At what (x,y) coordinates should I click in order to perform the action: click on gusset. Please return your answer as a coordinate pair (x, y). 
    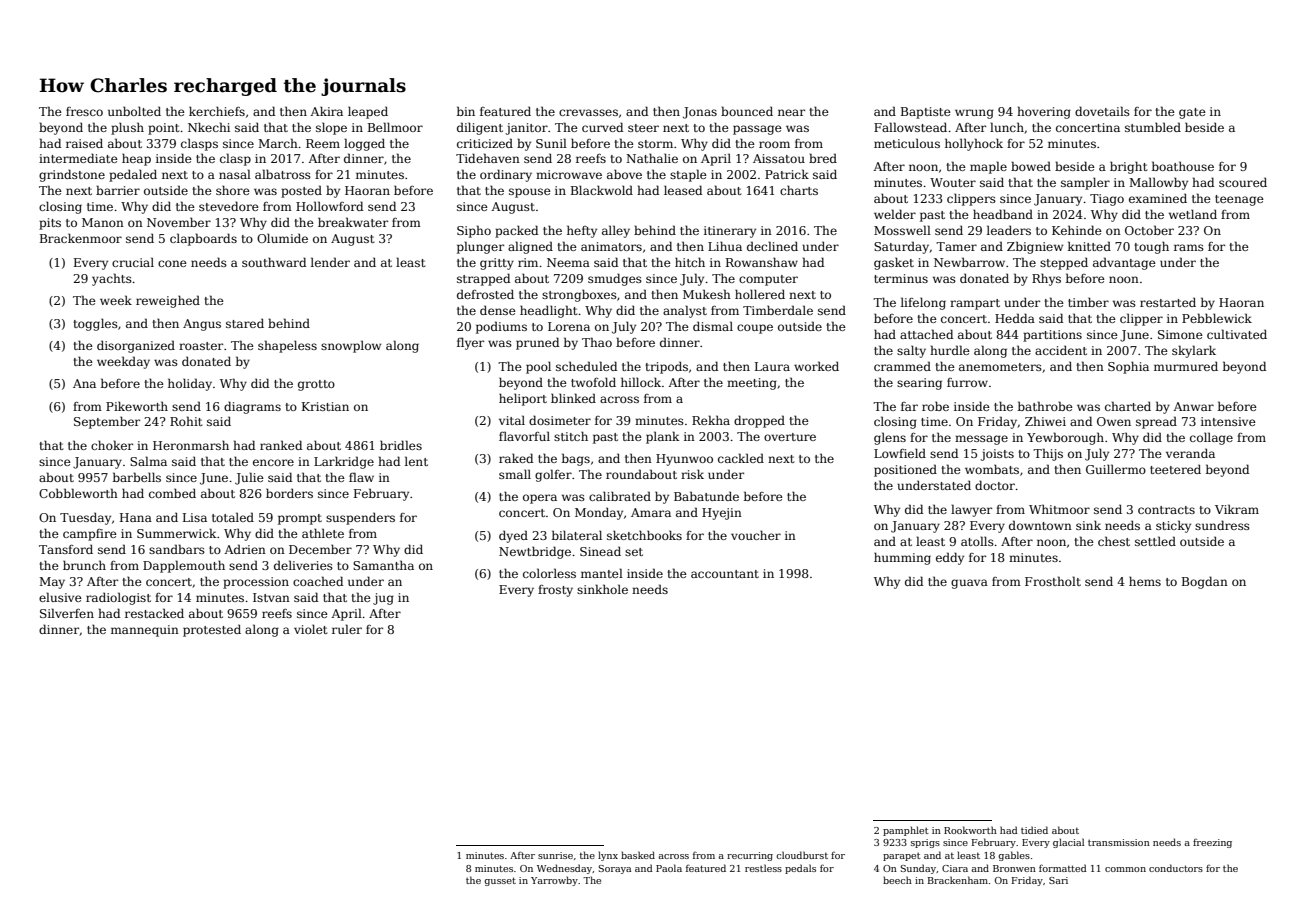
    Looking at the image, I should click on (500, 881).
